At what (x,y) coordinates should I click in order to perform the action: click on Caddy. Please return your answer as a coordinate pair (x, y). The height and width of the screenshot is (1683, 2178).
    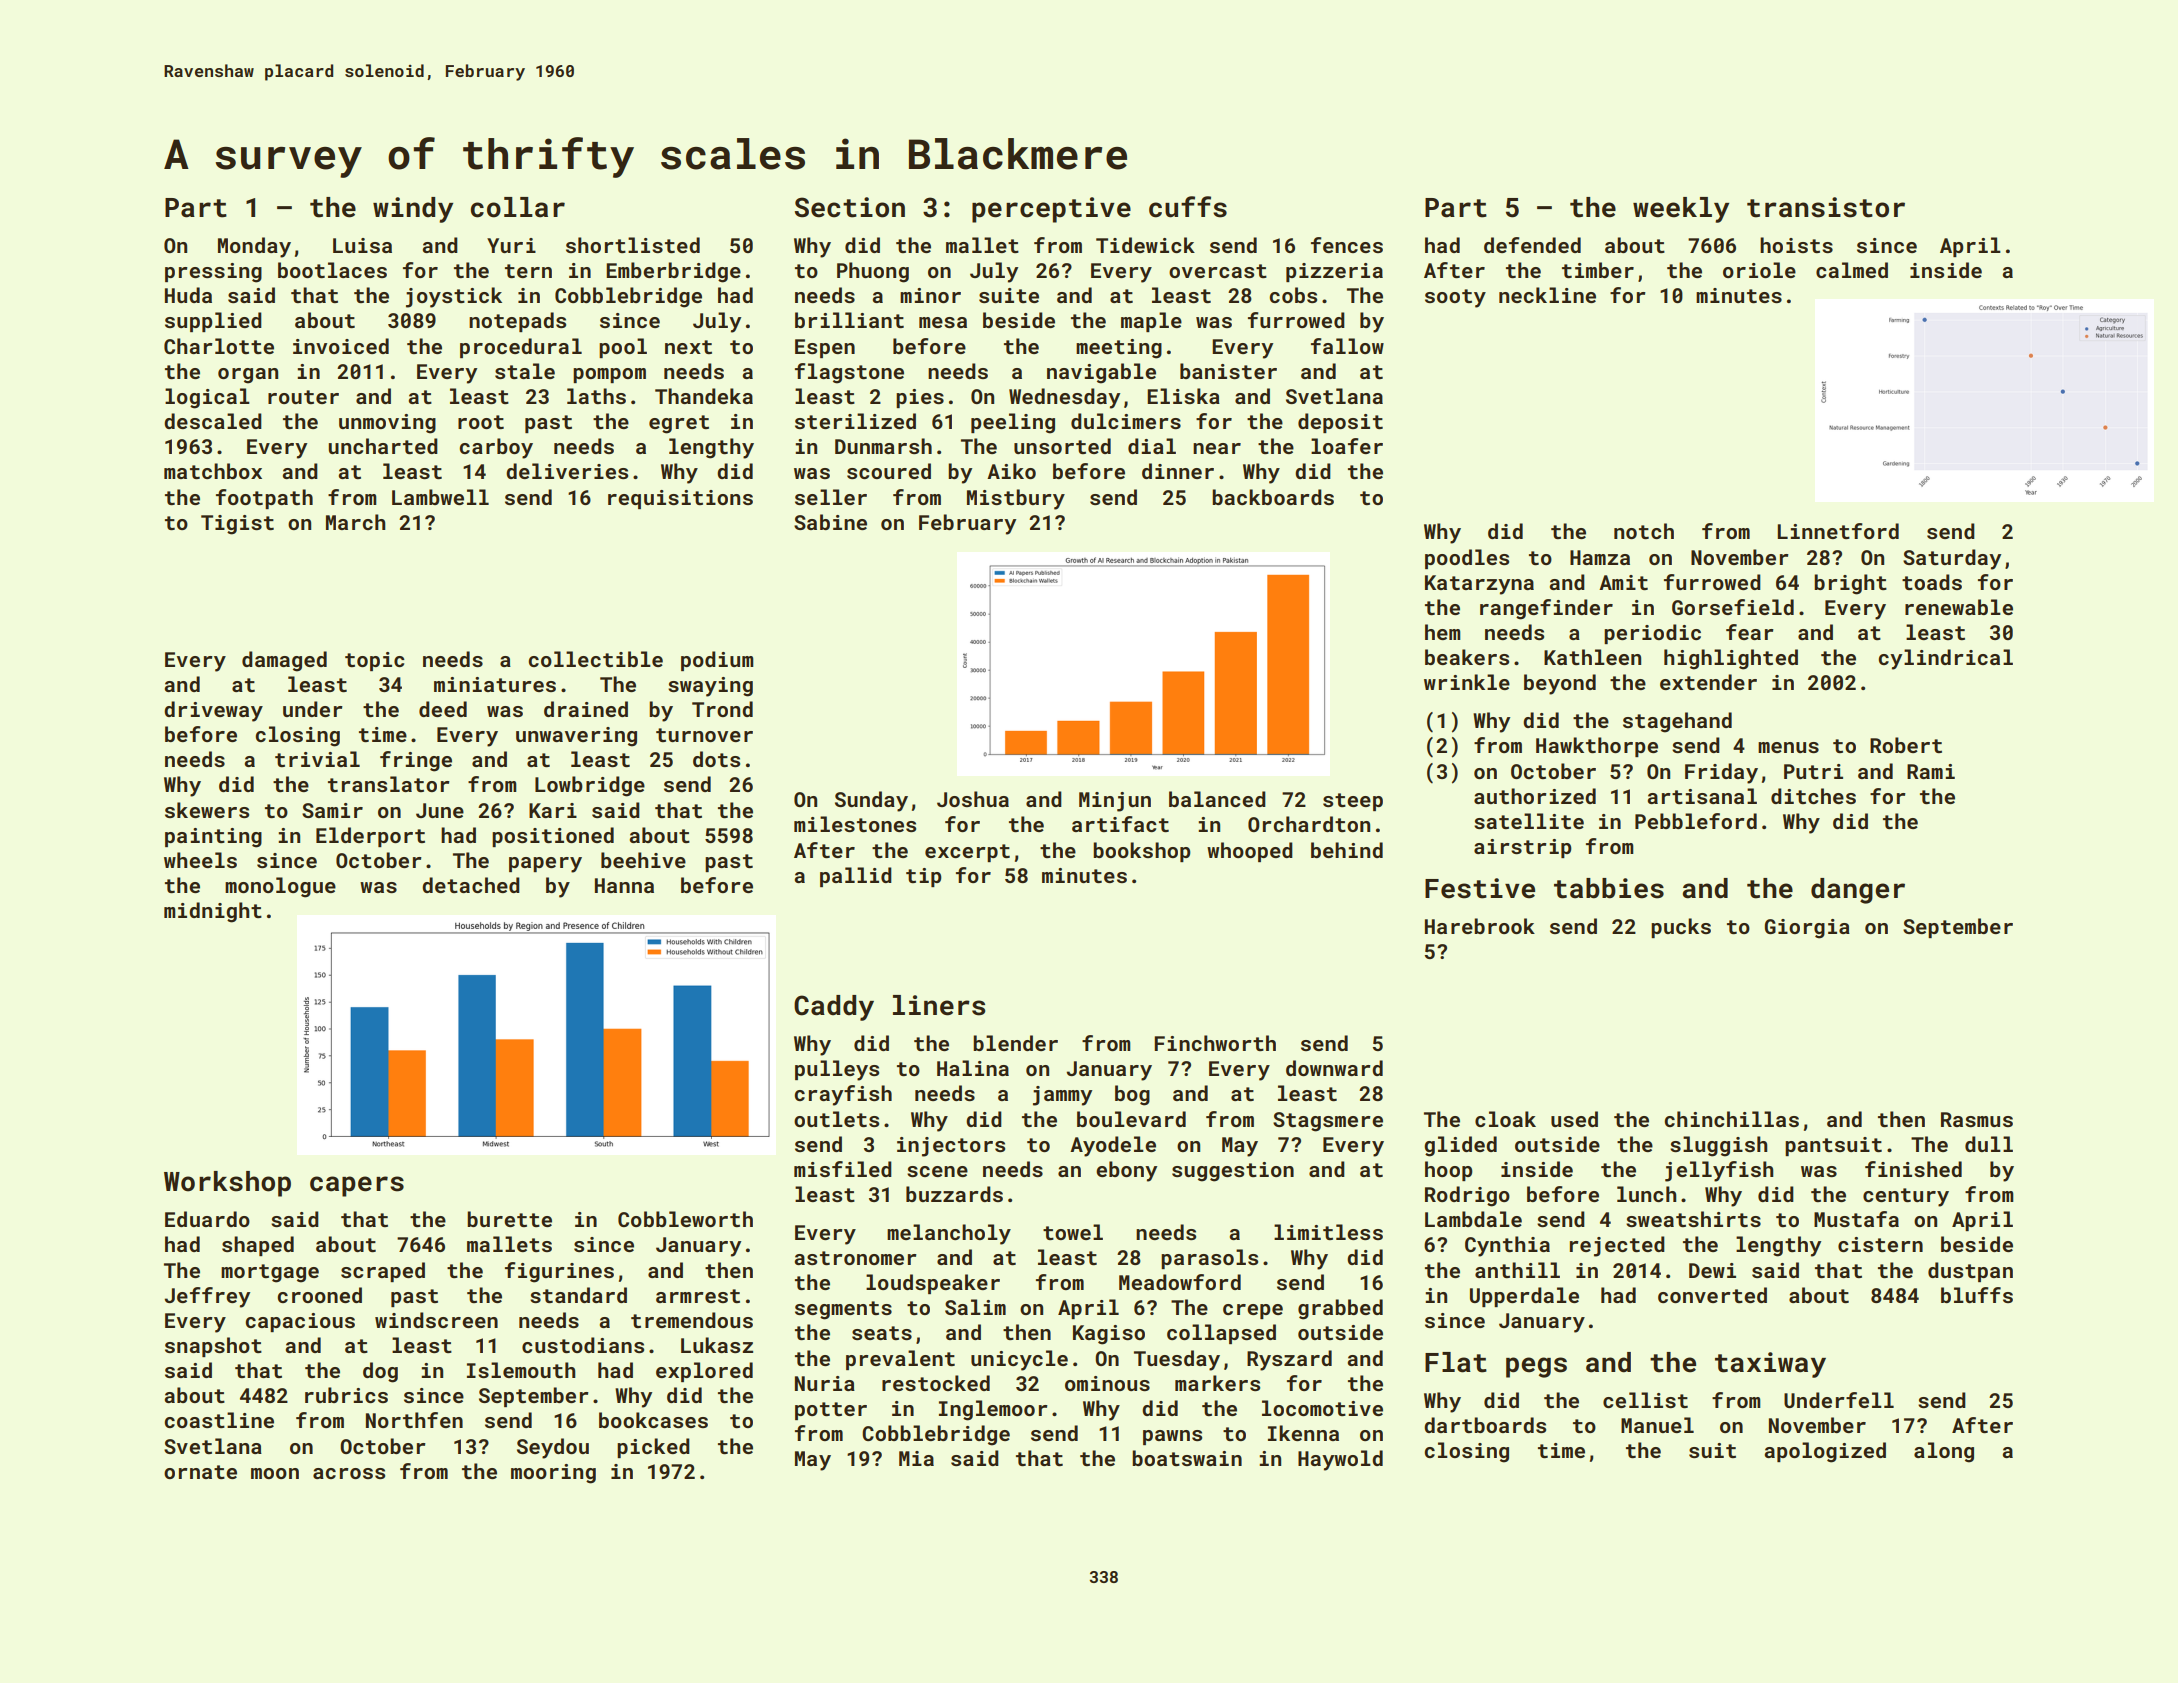
    Looking at the image, I should click on (834, 1008).
